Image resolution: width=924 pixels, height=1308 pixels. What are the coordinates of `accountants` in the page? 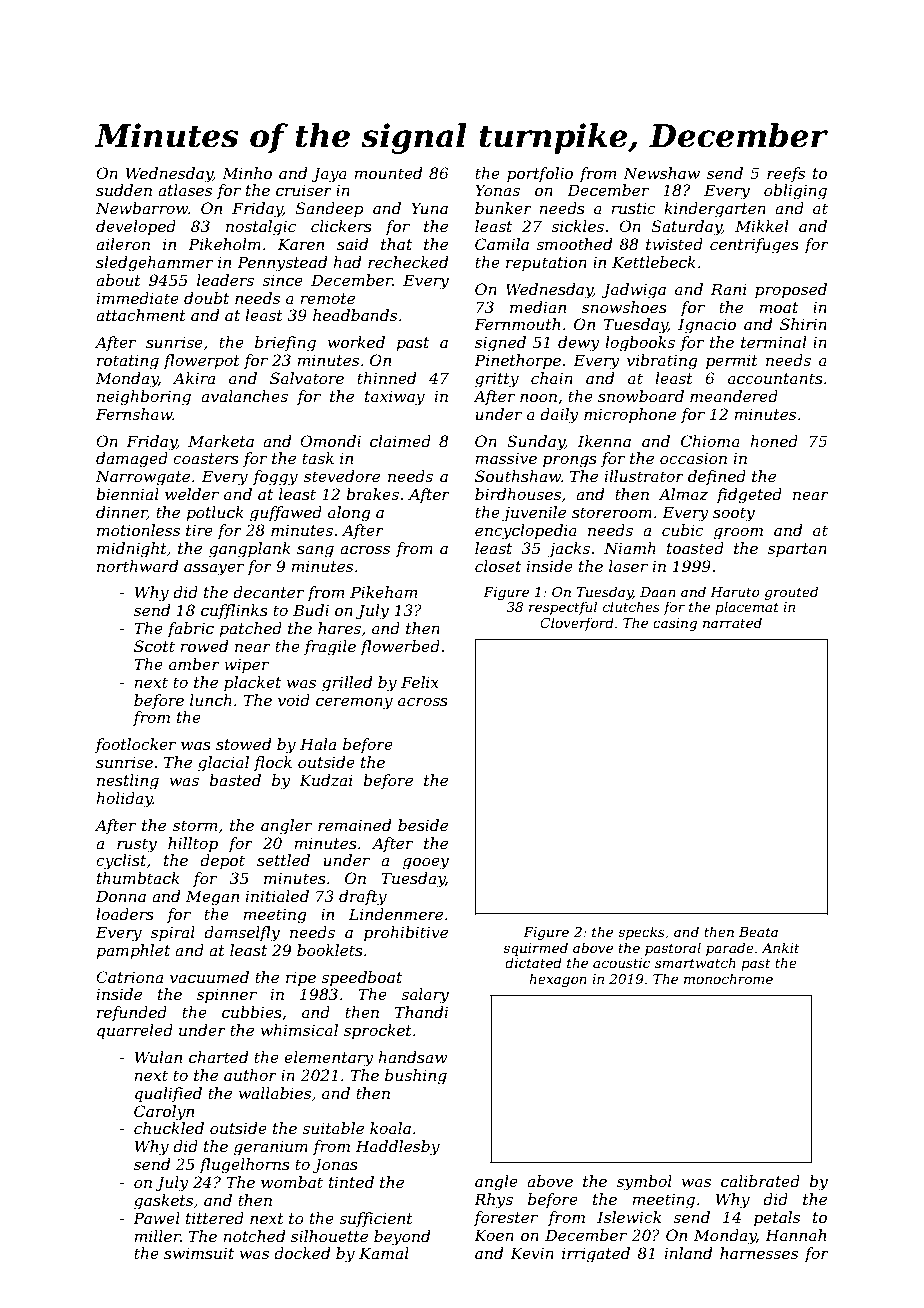 It's located at (775, 378).
